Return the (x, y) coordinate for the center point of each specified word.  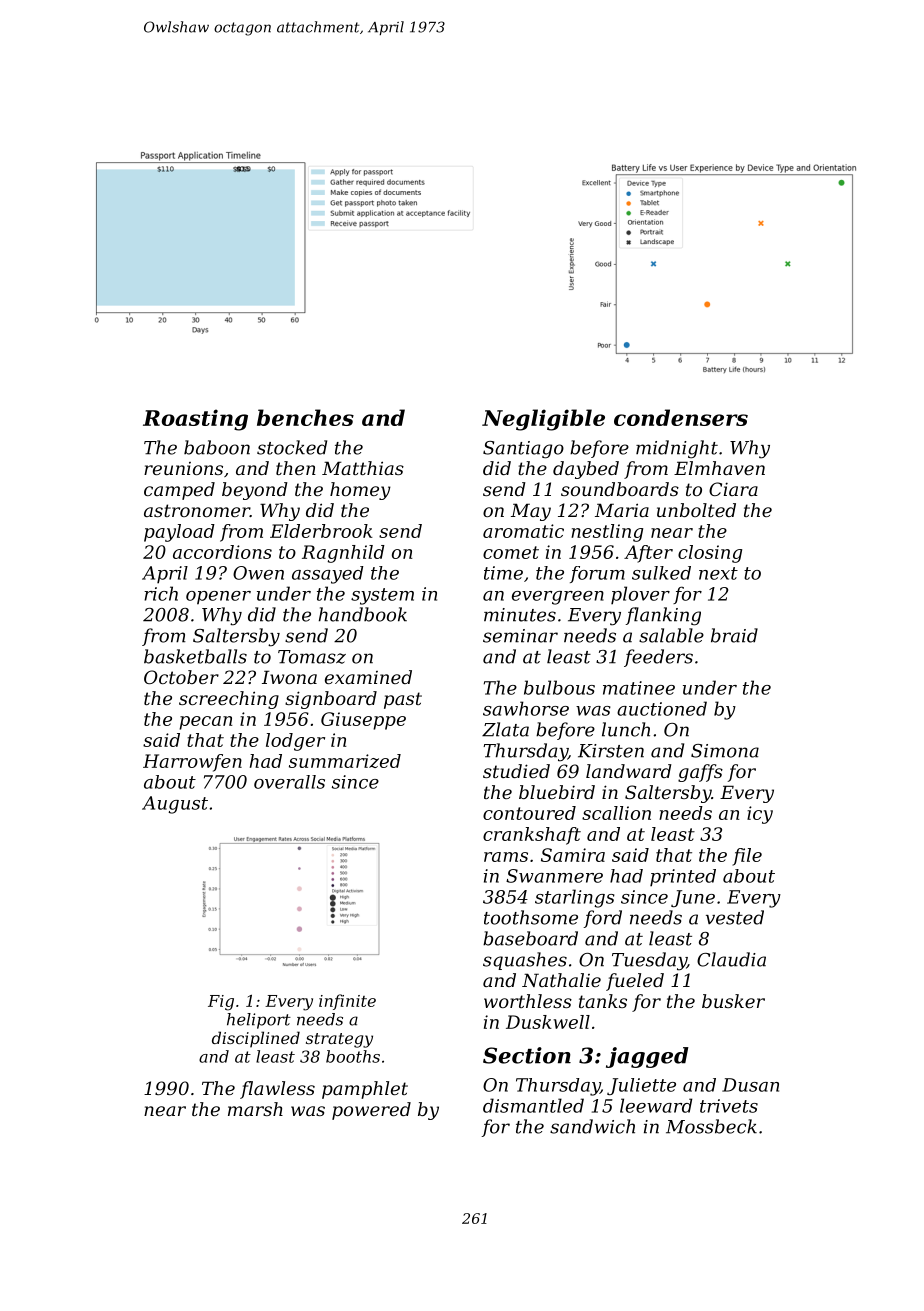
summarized (345, 761)
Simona (725, 751)
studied (516, 771)
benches (305, 417)
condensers (681, 417)
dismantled (533, 1105)
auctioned (662, 708)
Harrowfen (192, 763)
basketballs (195, 656)
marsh (255, 1109)
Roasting (195, 420)
